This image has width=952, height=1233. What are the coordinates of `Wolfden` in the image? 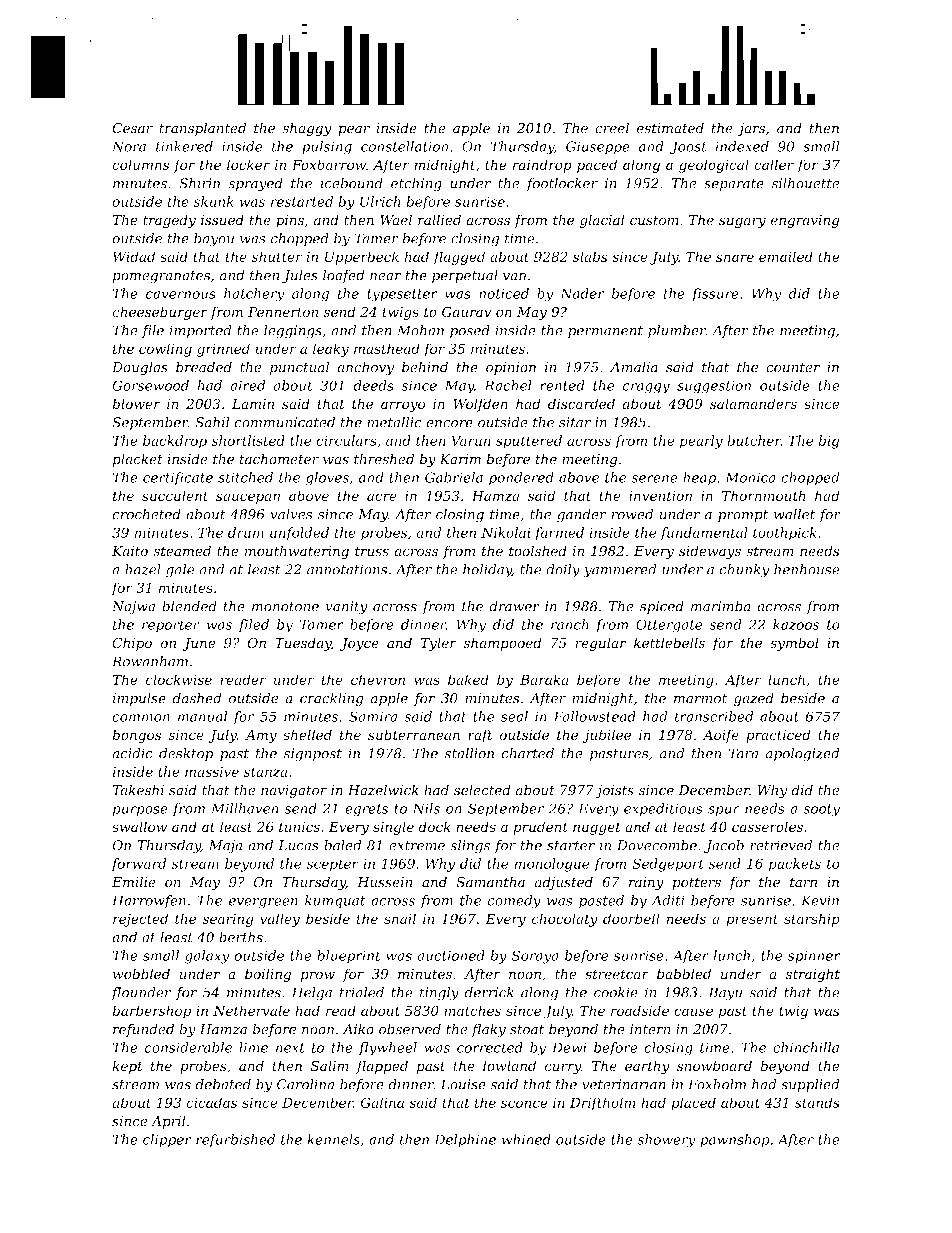 It's located at (480, 405).
